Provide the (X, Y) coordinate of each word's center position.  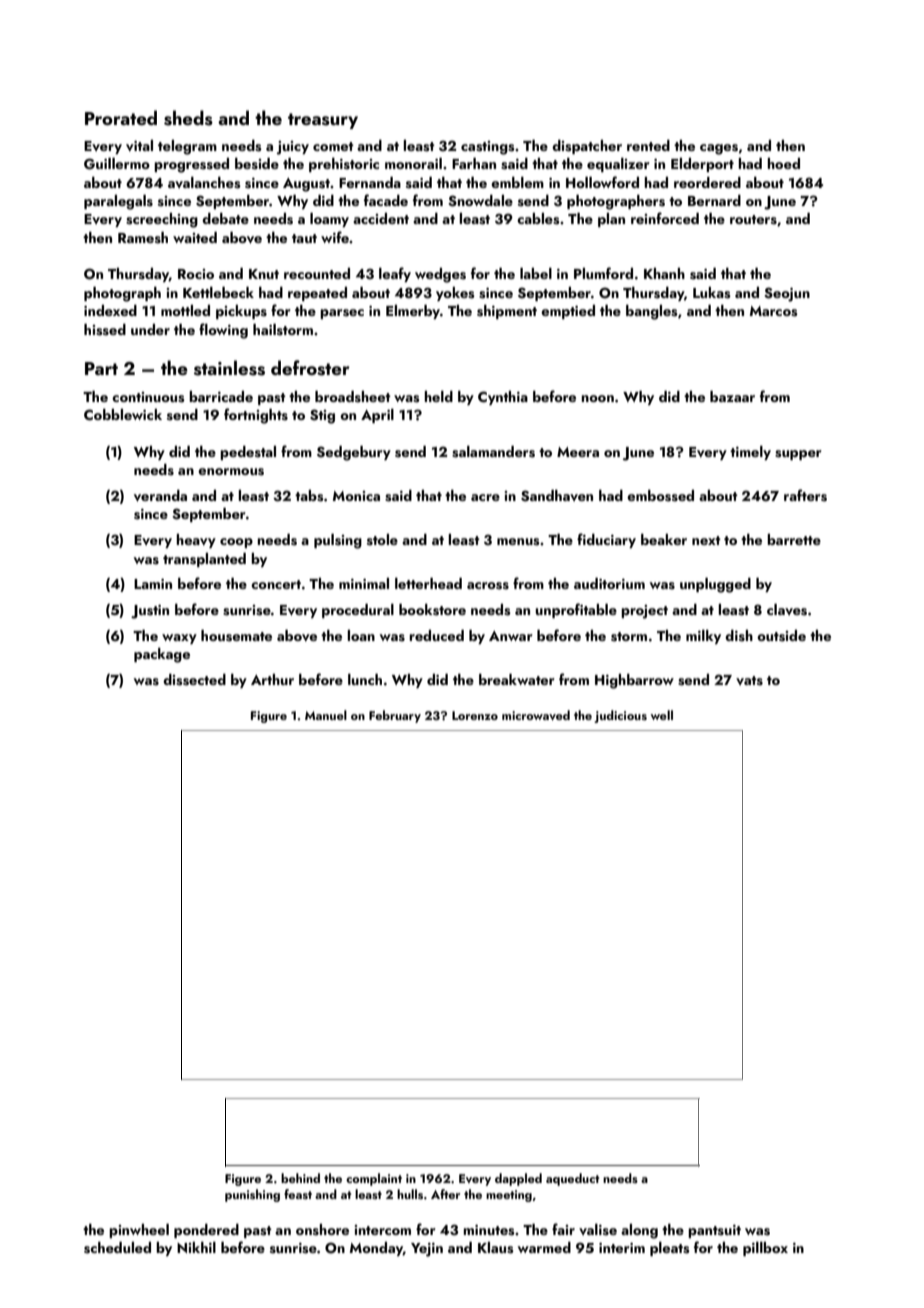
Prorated (121, 117)
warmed (544, 1247)
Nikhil (196, 1247)
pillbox (765, 1249)
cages (719, 149)
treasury (323, 121)
